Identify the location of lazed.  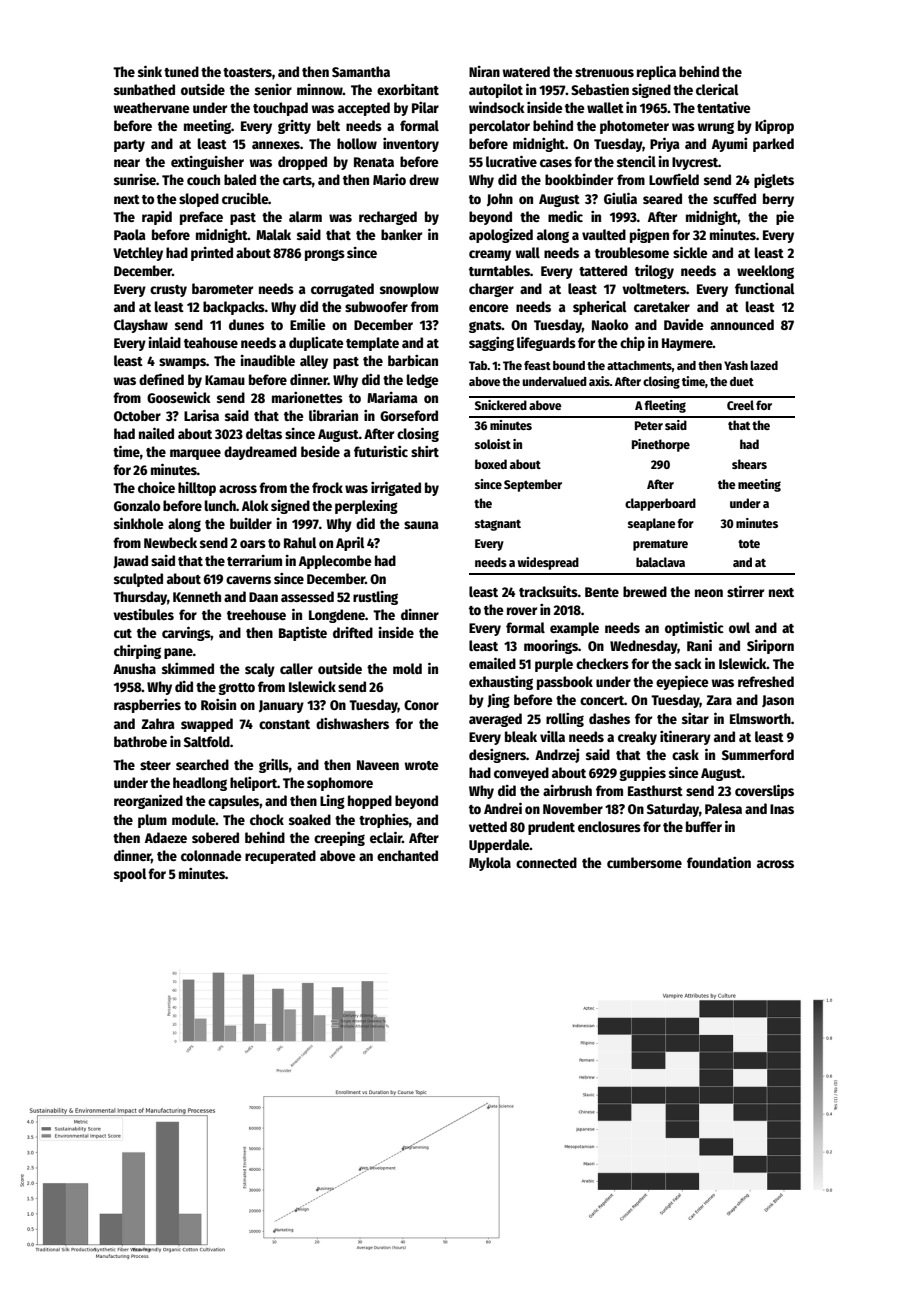
(764, 365).
